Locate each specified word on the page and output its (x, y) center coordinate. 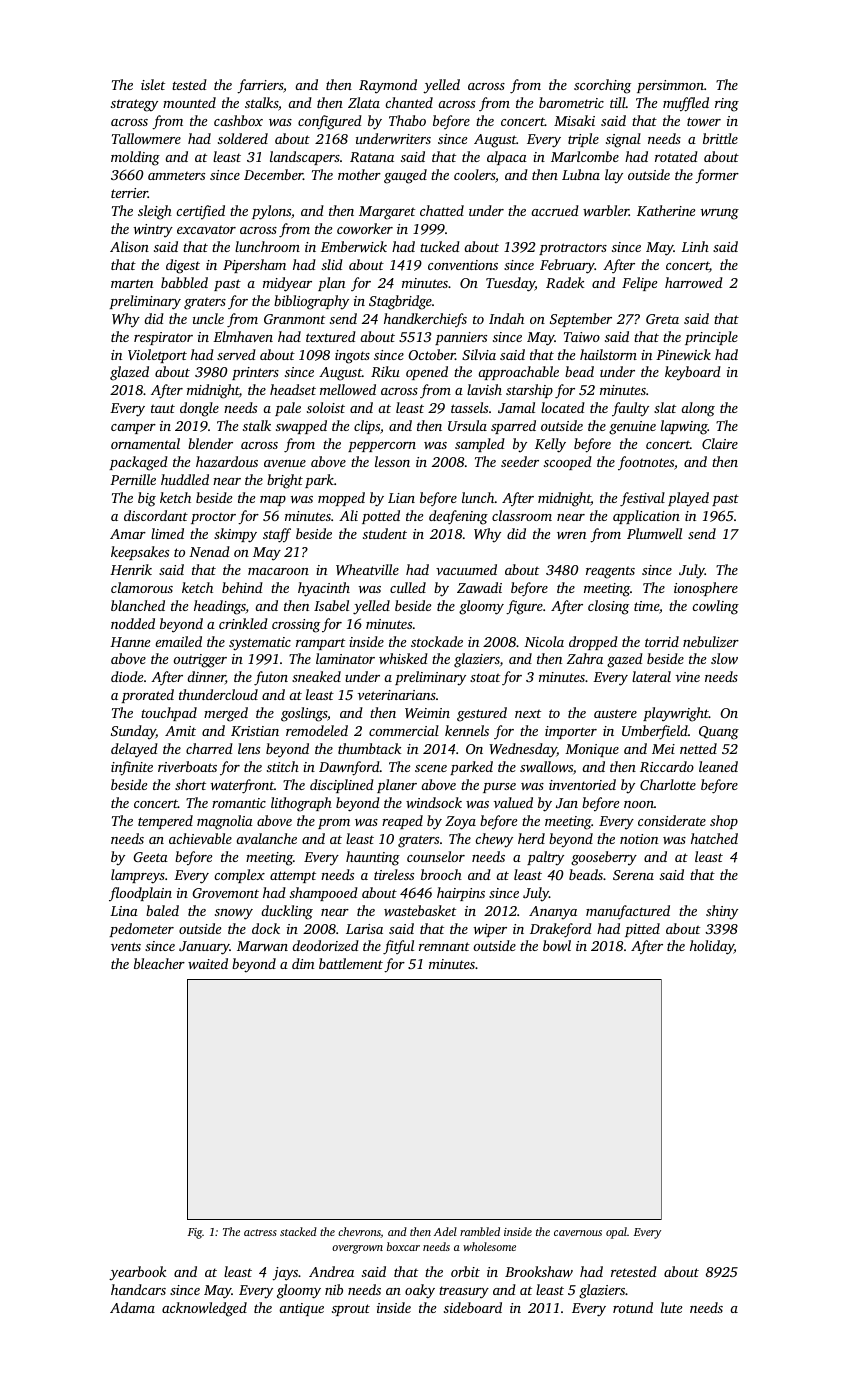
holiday (712, 947)
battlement (351, 963)
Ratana (372, 157)
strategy (134, 105)
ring (727, 105)
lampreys (138, 876)
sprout (351, 1310)
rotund (633, 1307)
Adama (132, 1307)
